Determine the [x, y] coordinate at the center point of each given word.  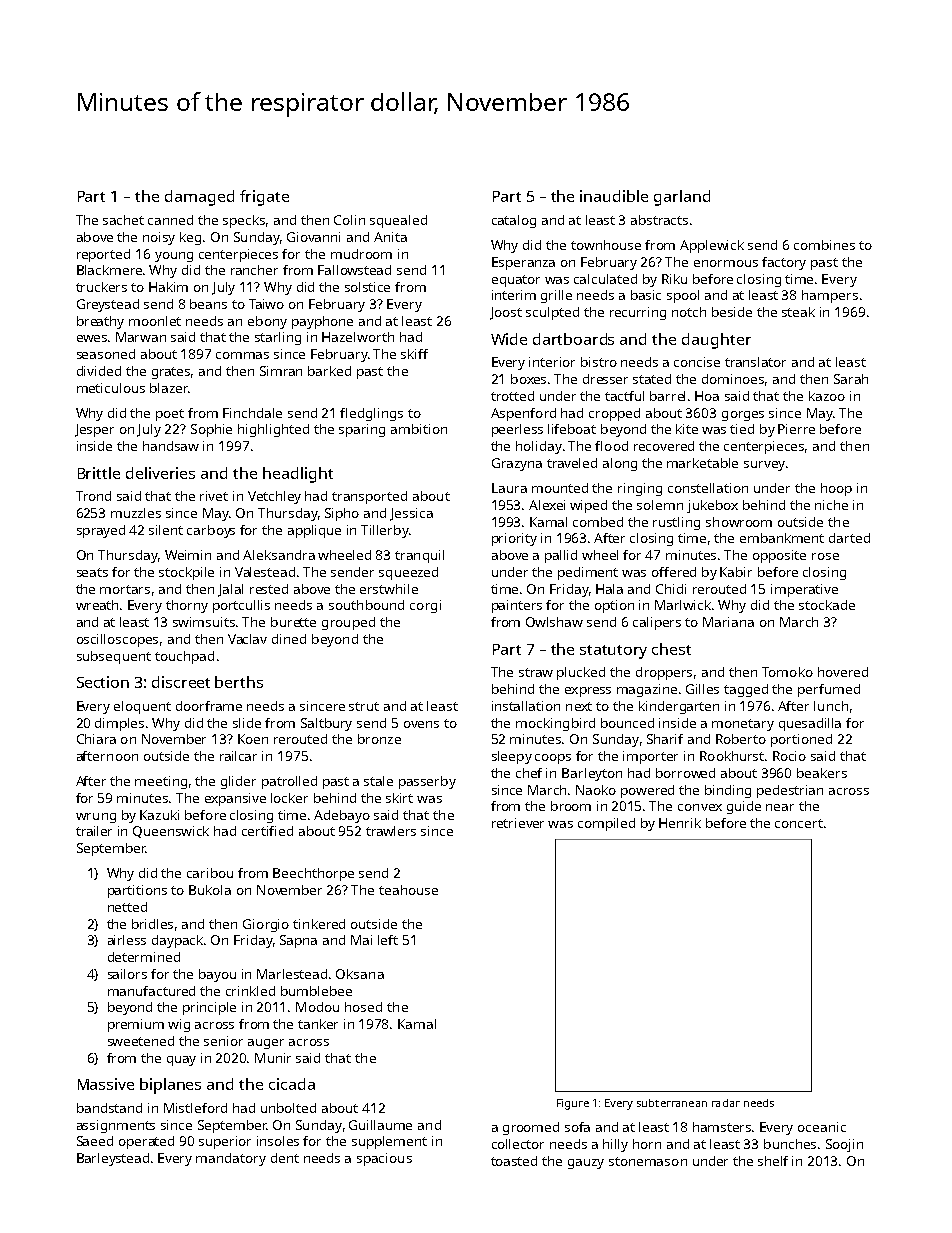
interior [552, 362]
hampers [830, 296]
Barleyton [592, 774]
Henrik [680, 823]
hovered [843, 672]
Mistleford [195, 1108]
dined [289, 639]
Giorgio [266, 925]
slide [247, 723]
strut [364, 706]
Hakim [168, 287]
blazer [169, 388]
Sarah [851, 379]
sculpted [552, 313]
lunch [831, 706]
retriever [518, 823]
